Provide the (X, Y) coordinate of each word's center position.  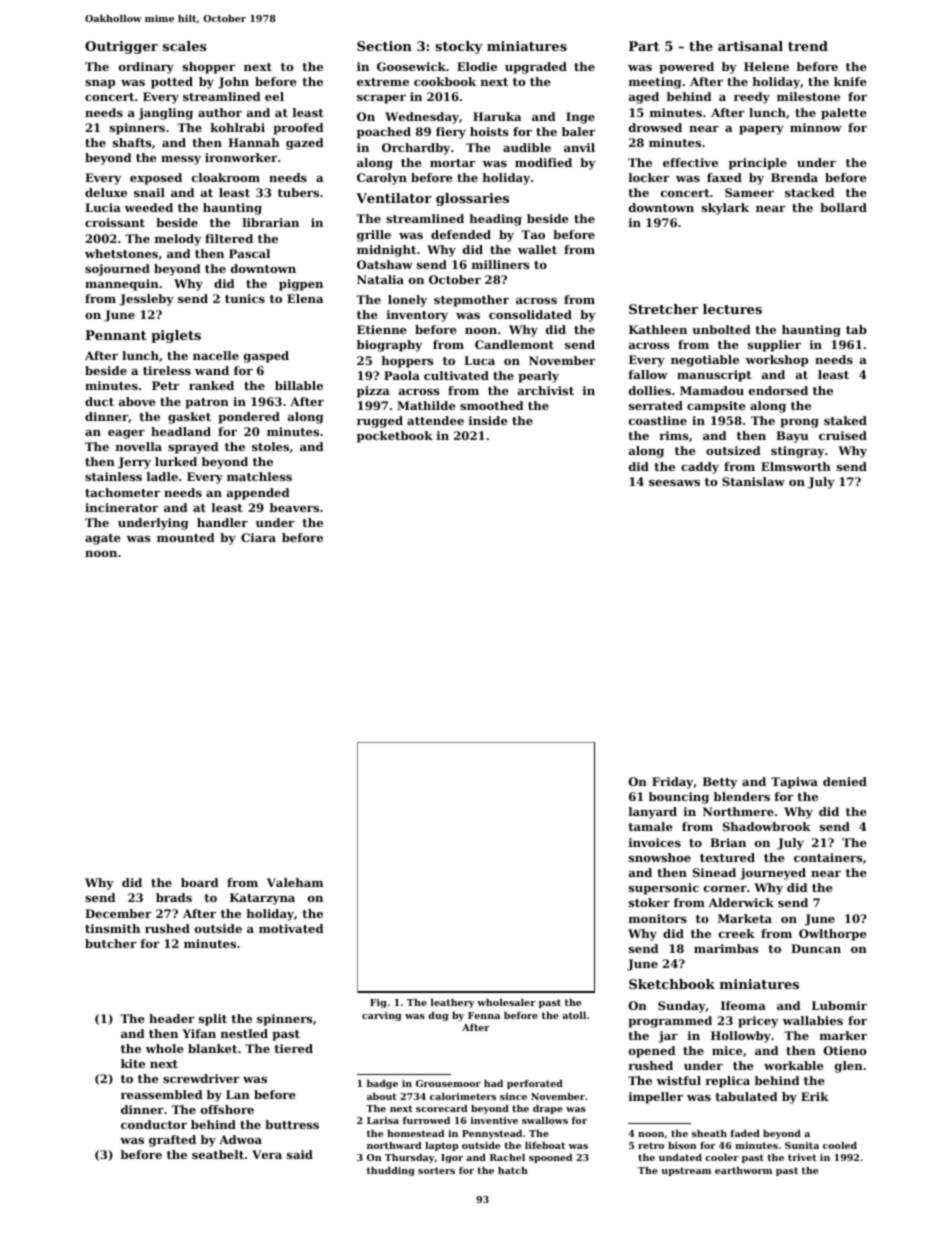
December (118, 913)
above (137, 401)
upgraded (536, 68)
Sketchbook (672, 984)
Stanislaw (753, 481)
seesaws (674, 483)
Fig (378, 1003)
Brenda (794, 177)
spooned (550, 1158)
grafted (172, 1141)
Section (384, 46)
